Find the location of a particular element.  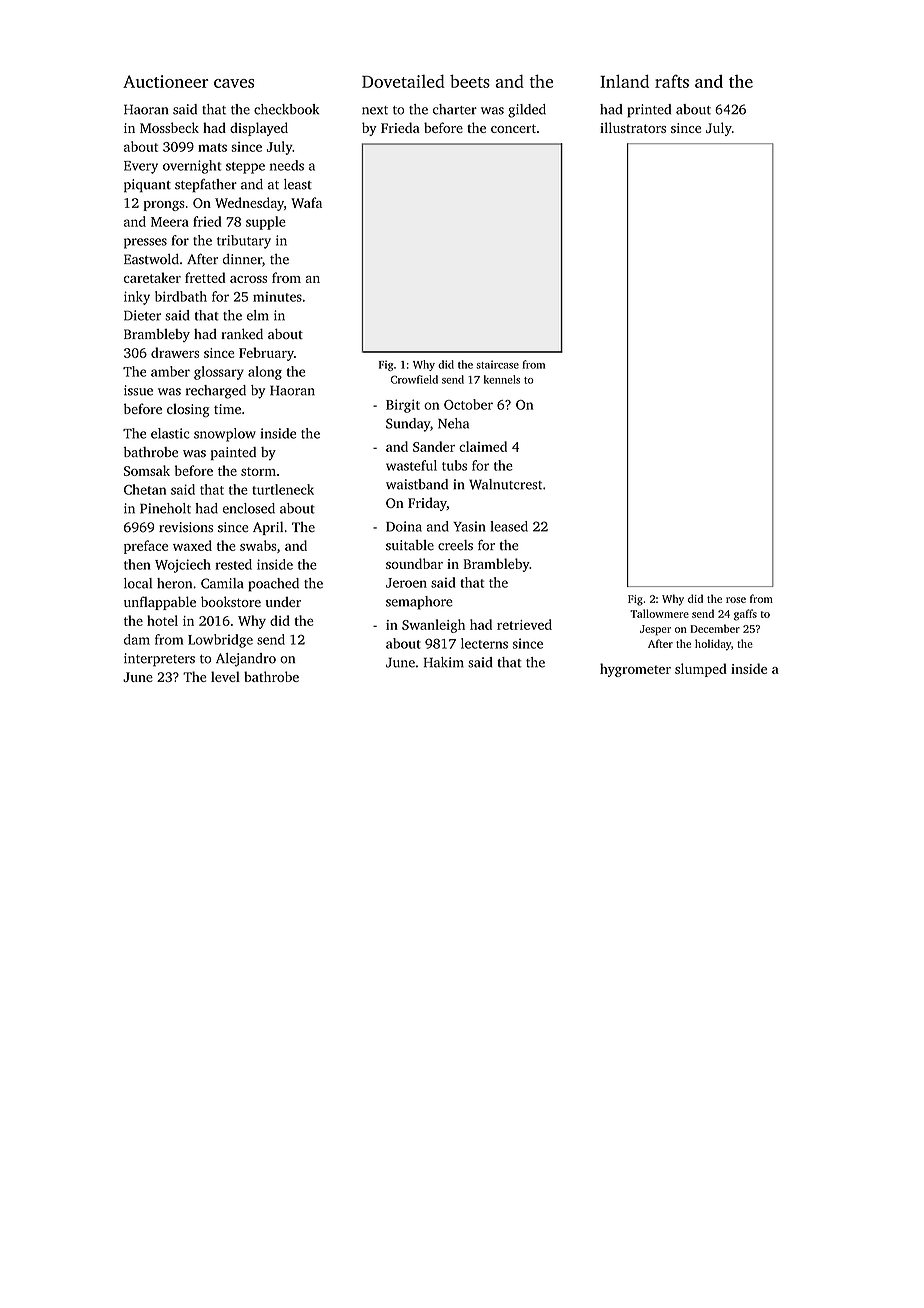

kennels is located at coordinates (502, 379).
